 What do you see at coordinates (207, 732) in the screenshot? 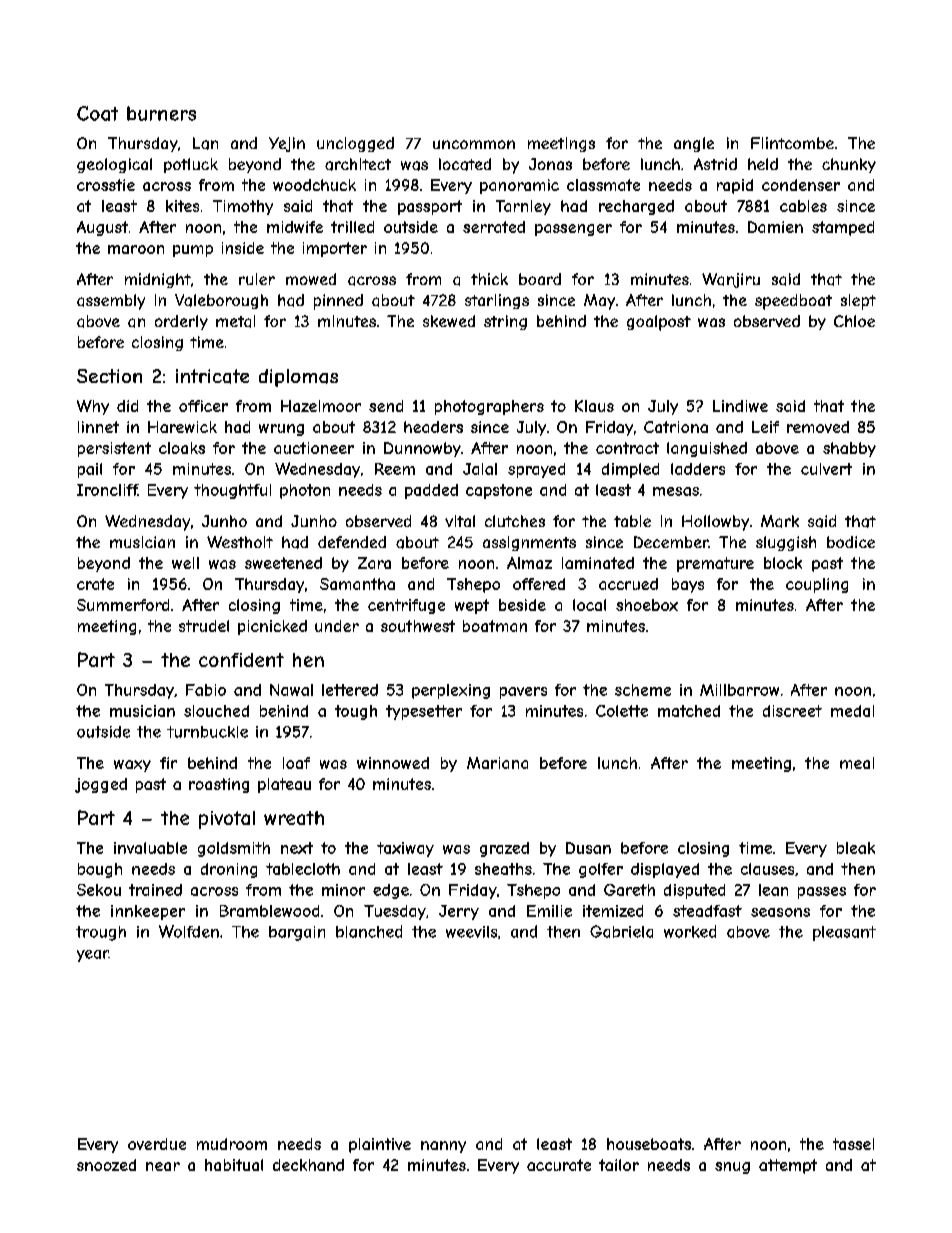
I see `turnbuckle` at bounding box center [207, 732].
